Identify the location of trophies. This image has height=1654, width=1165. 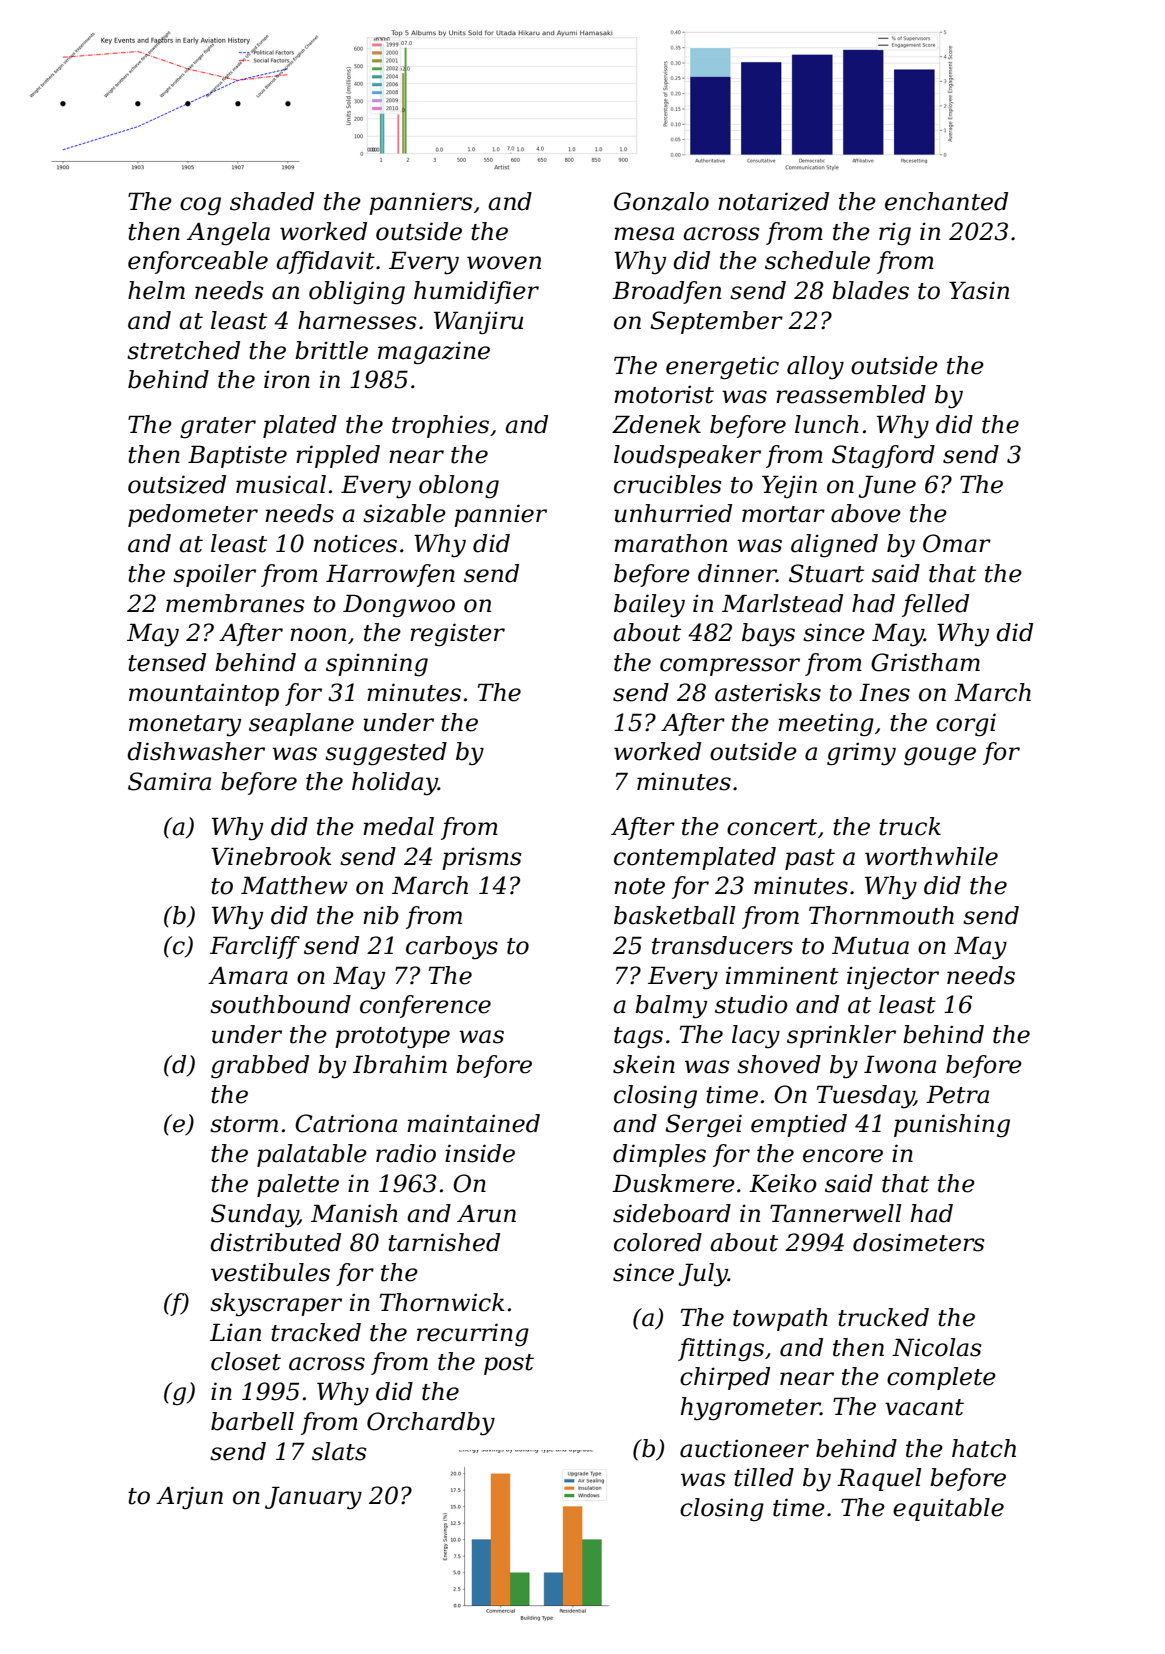
(440, 426).
